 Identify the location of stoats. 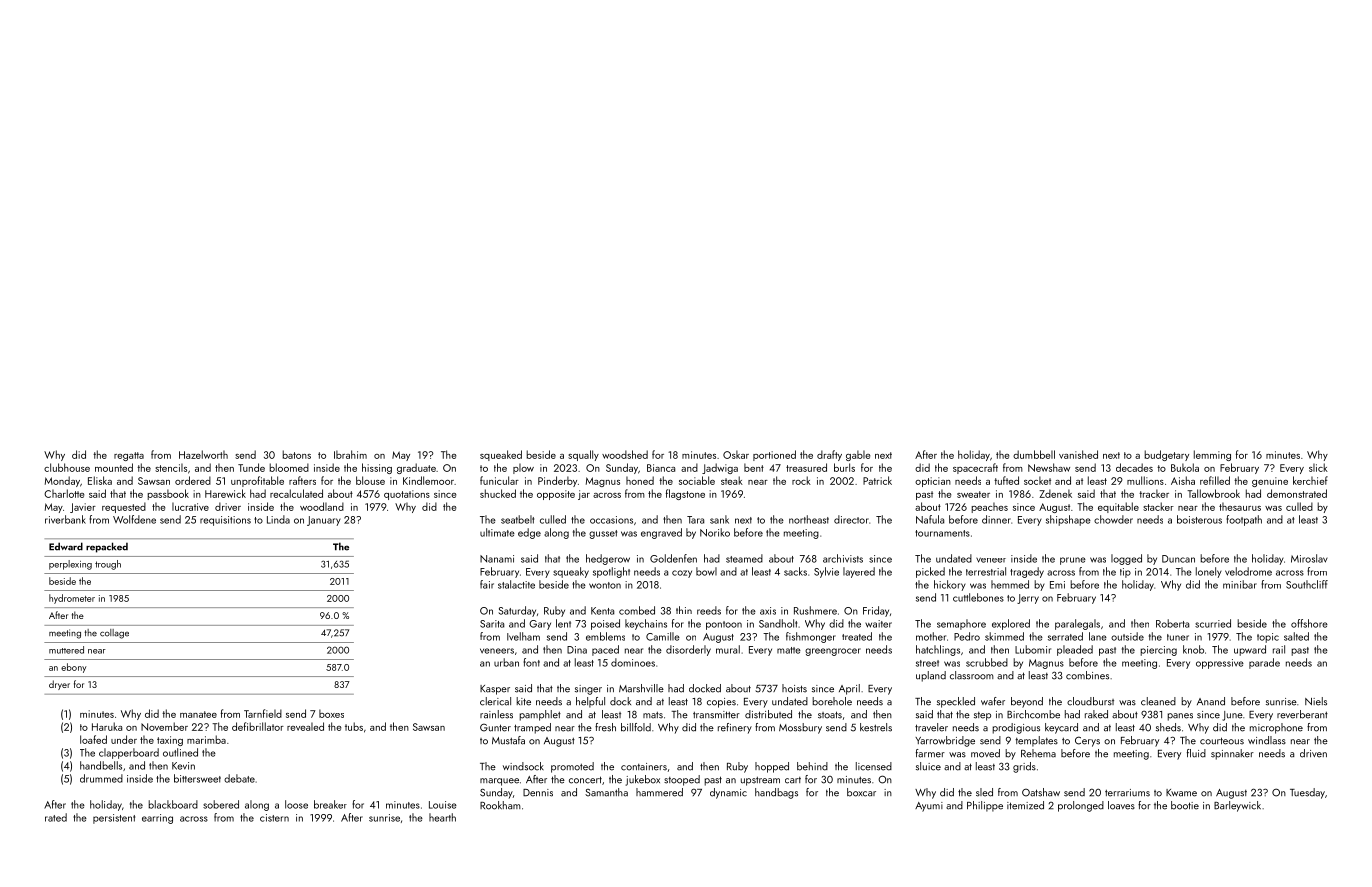
(830, 715).
